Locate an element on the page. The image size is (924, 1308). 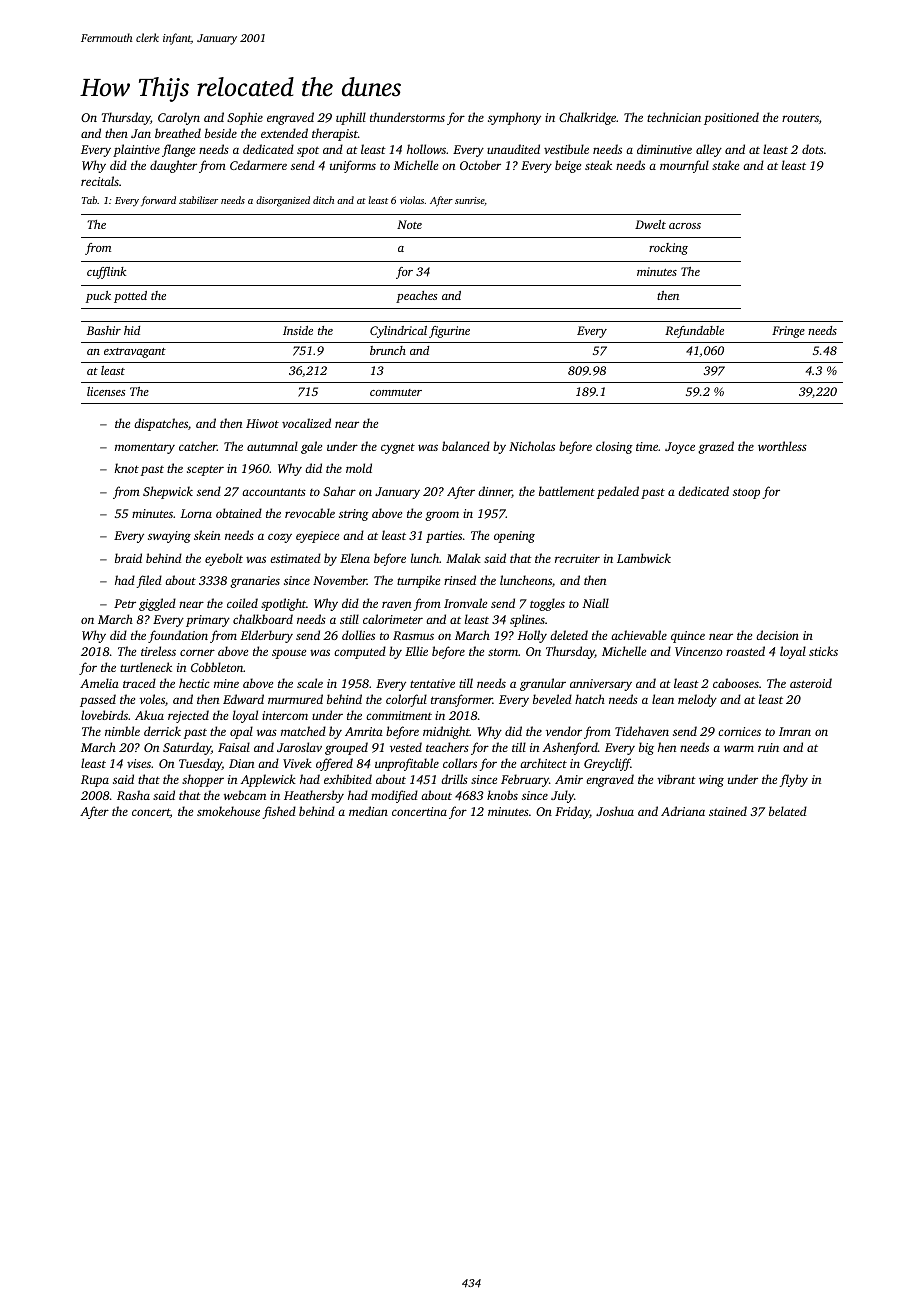
Faisal is located at coordinates (234, 747).
